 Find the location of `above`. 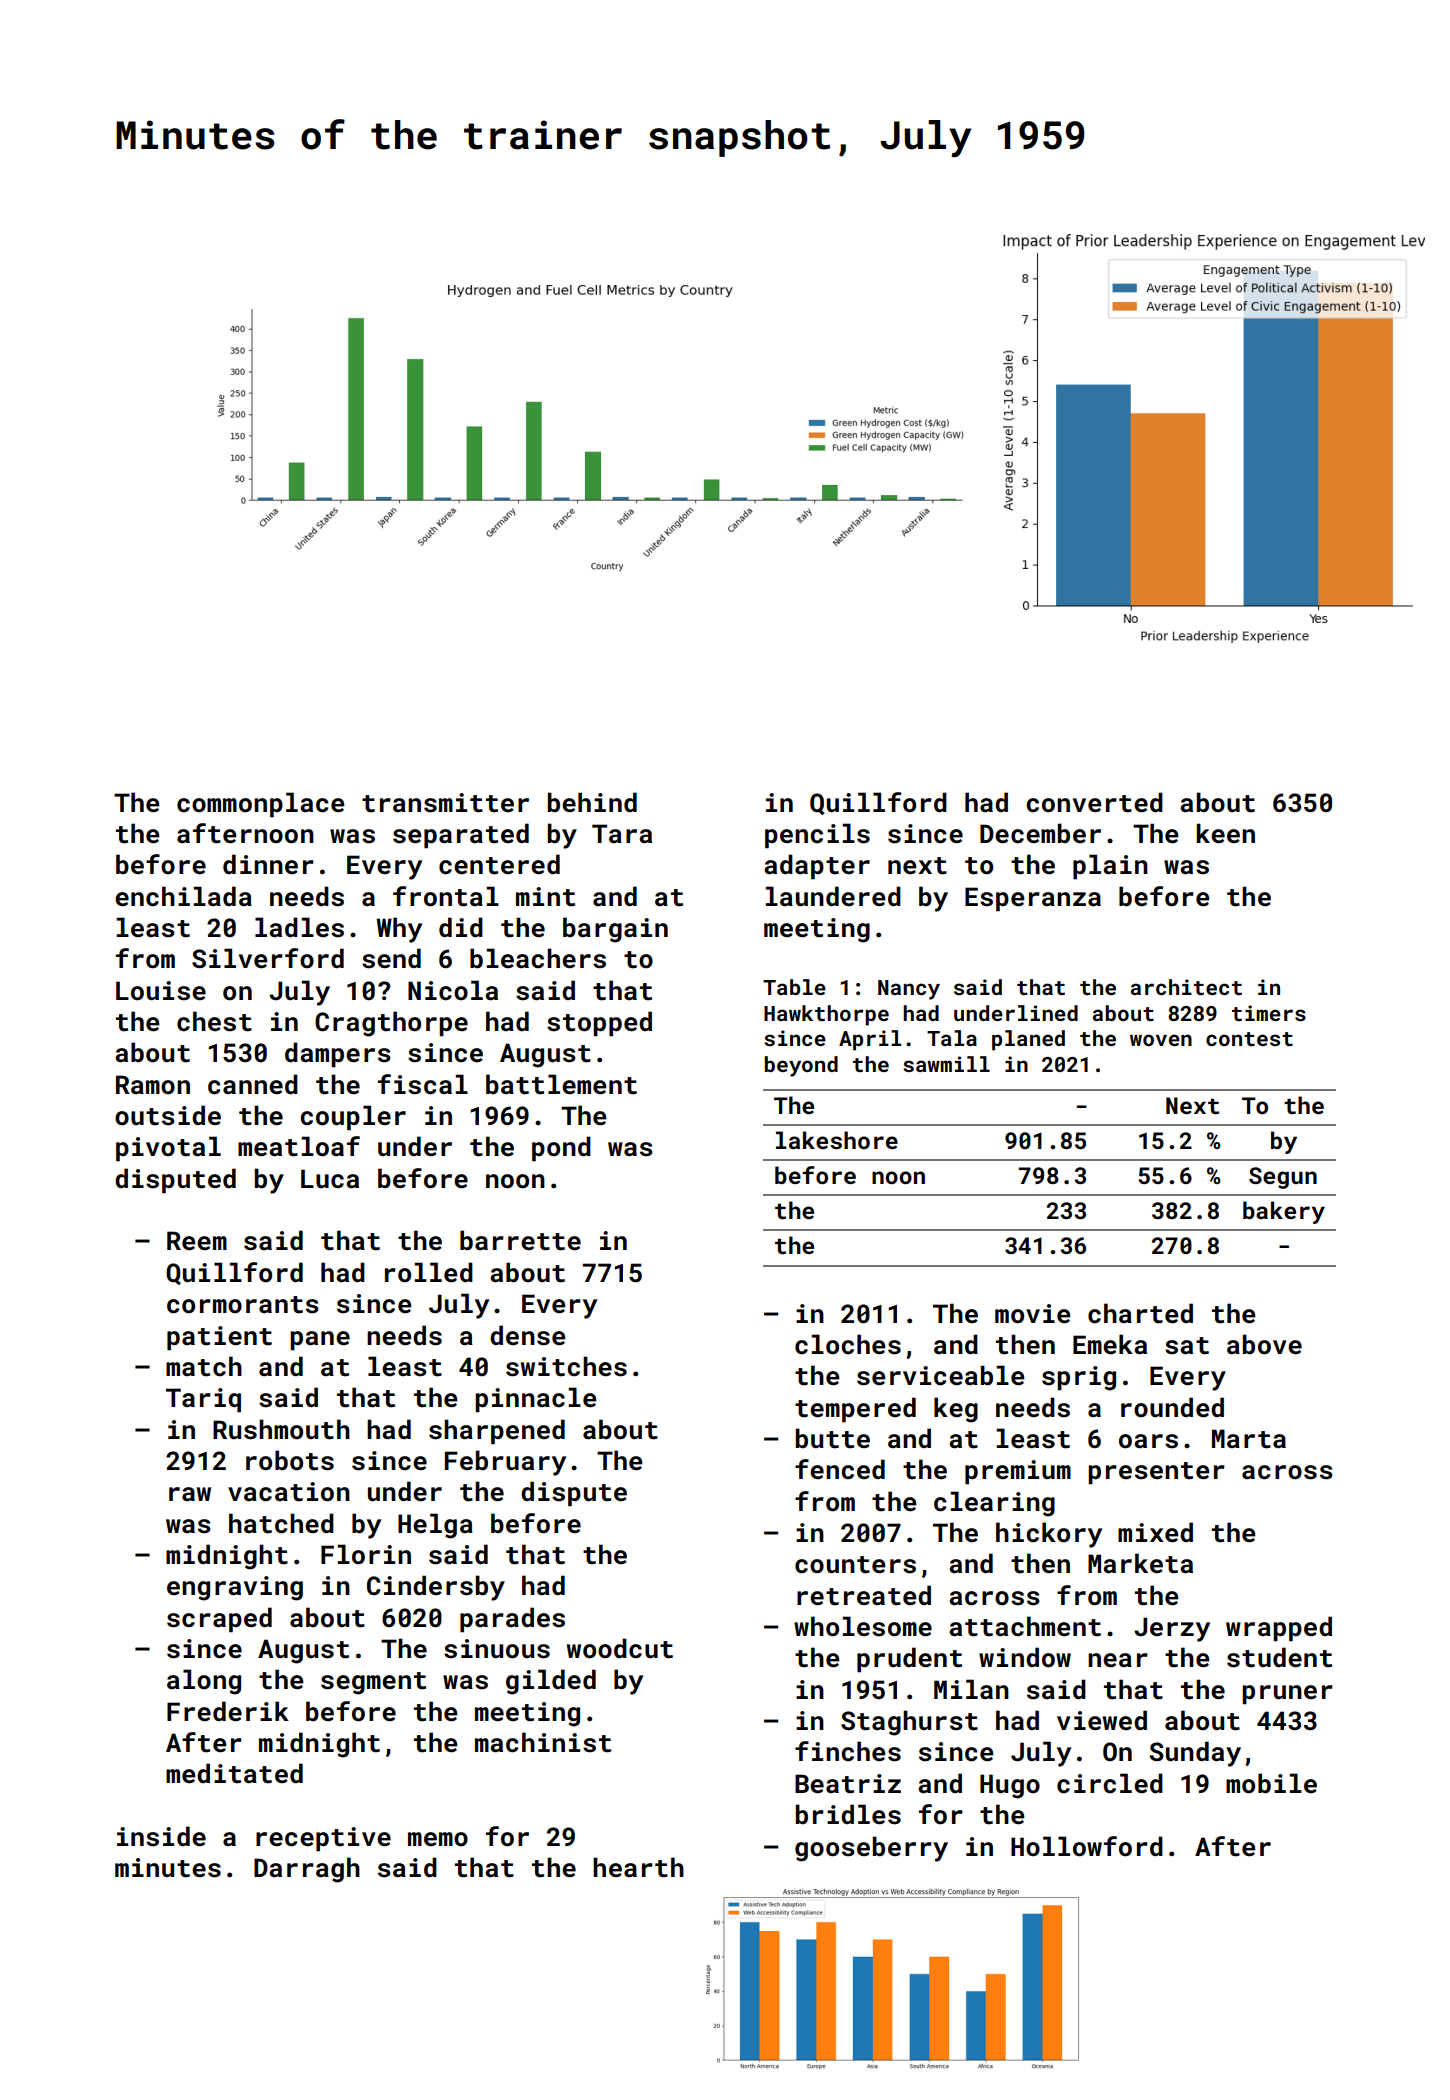

above is located at coordinates (1264, 1344).
